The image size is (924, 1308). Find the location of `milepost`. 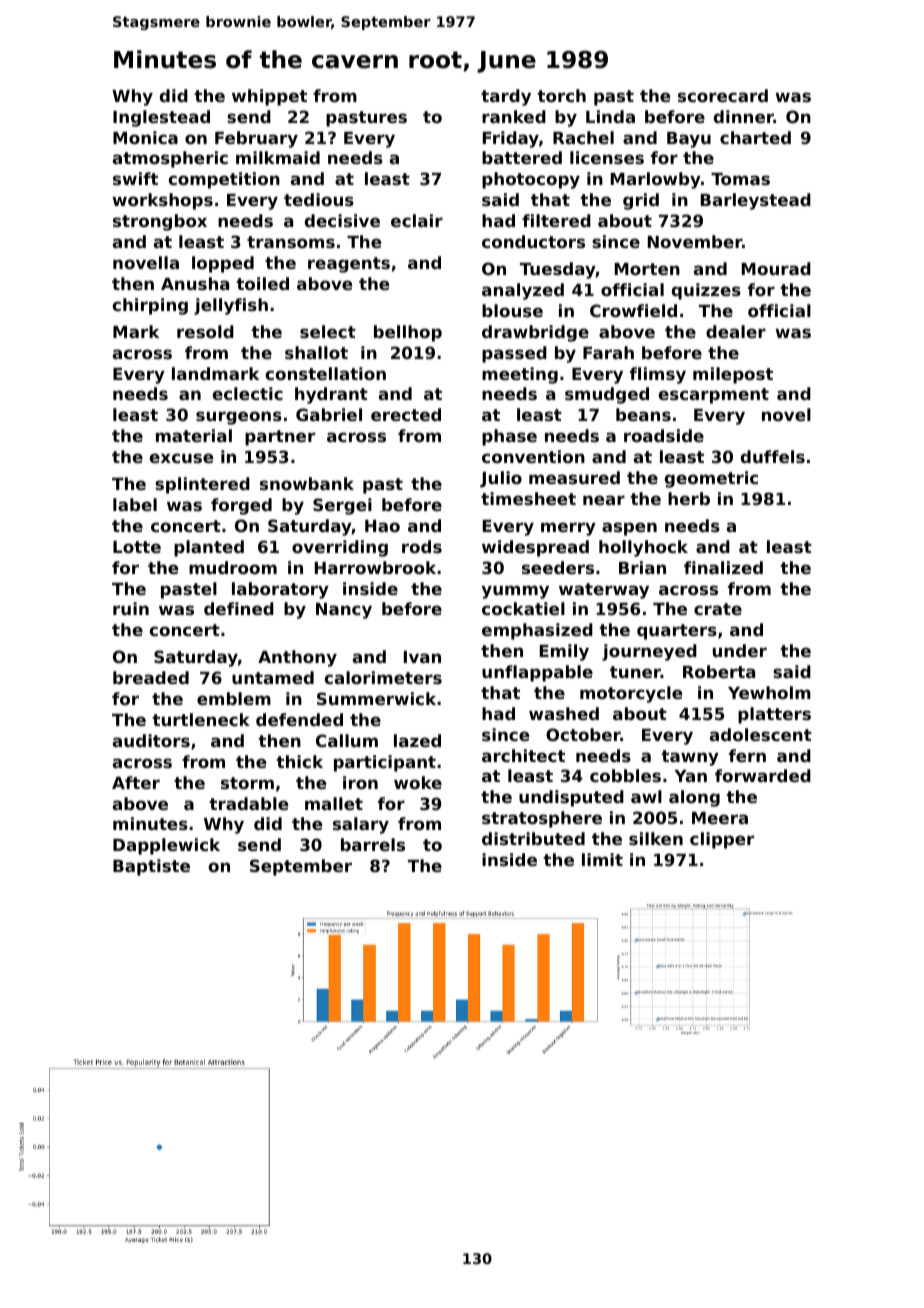

milepost is located at coordinates (733, 375).
